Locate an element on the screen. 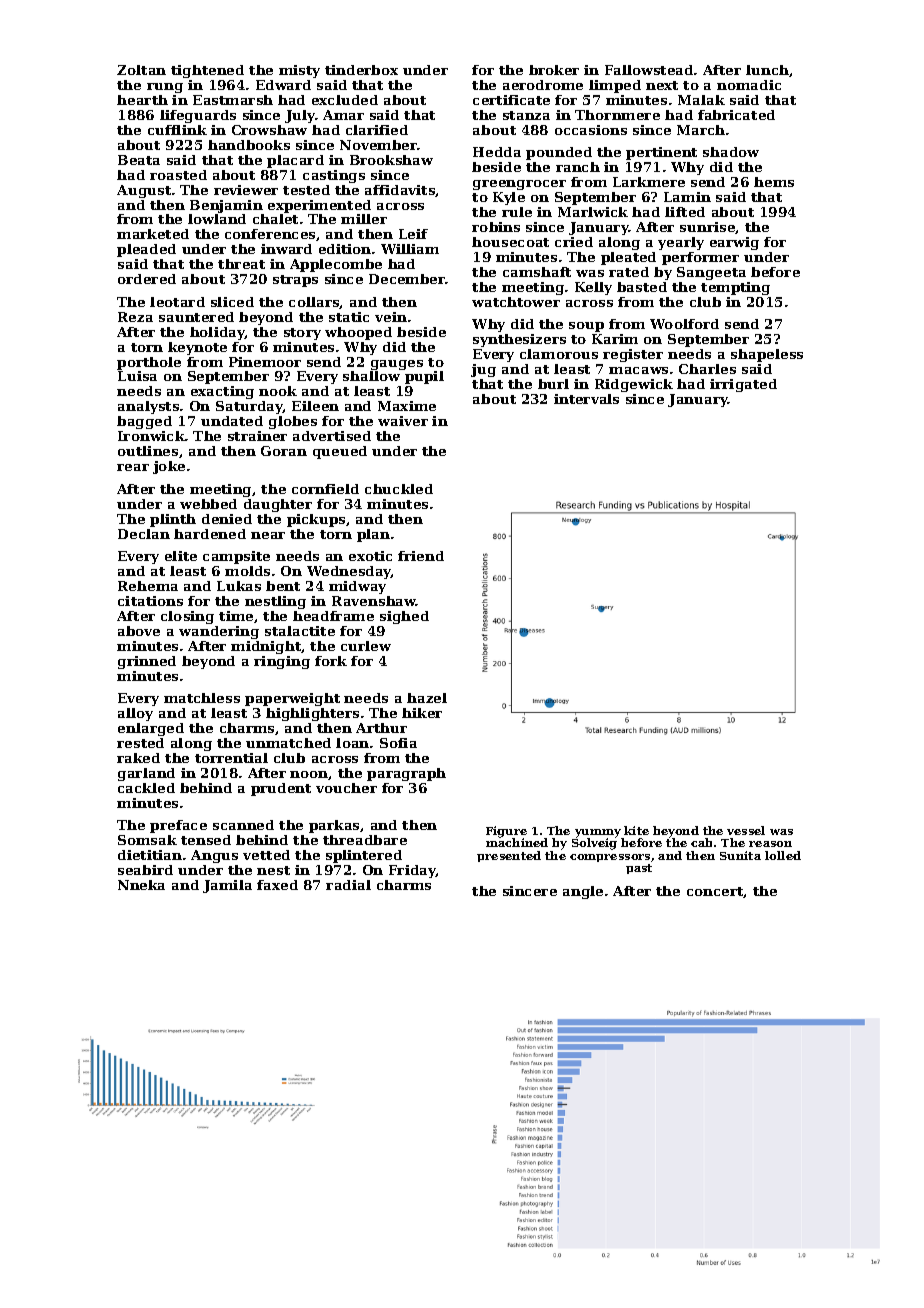 The image size is (924, 1308). faxed is located at coordinates (277, 885).
